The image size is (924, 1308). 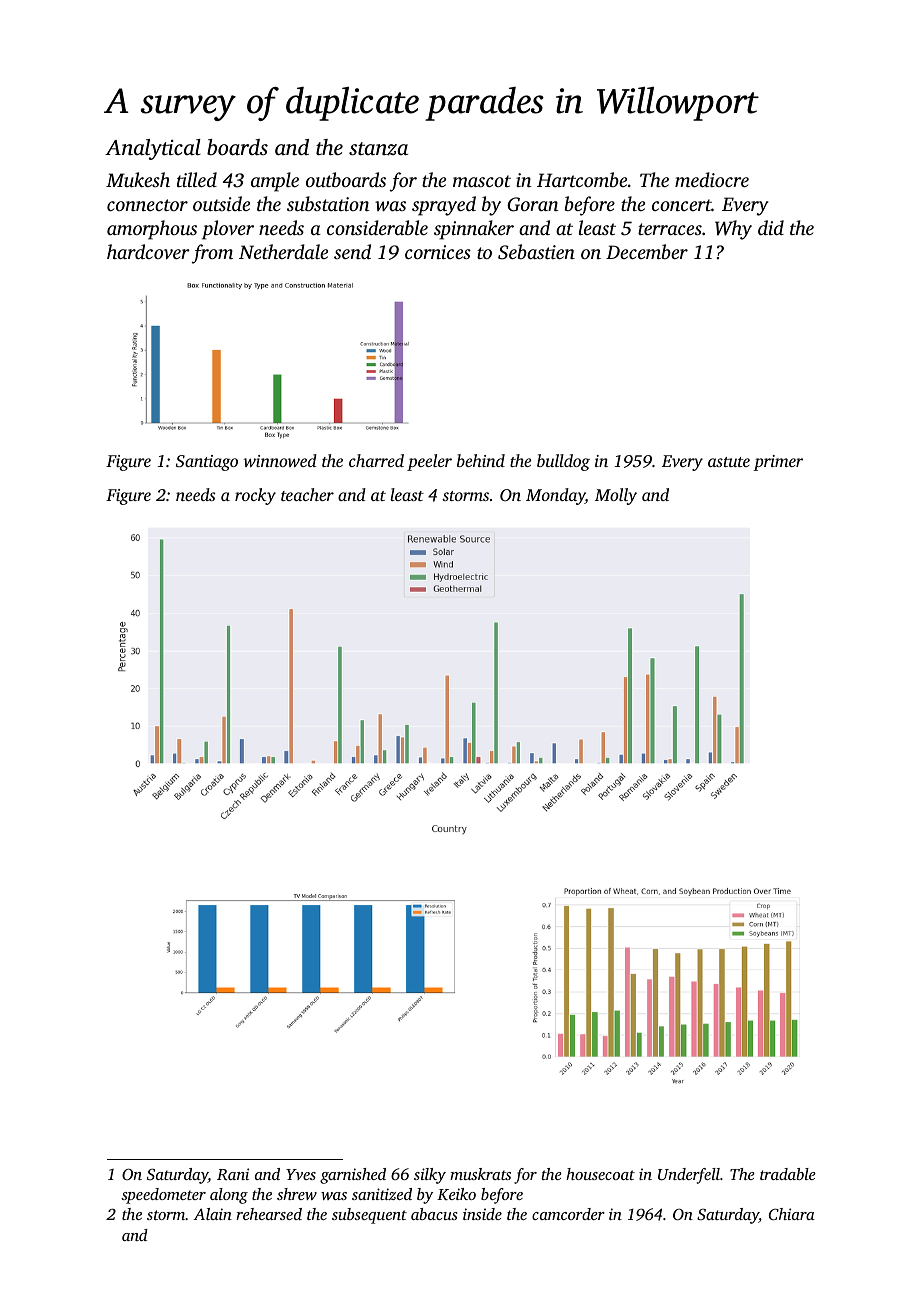 What do you see at coordinates (255, 496) in the screenshot?
I see `rocky` at bounding box center [255, 496].
